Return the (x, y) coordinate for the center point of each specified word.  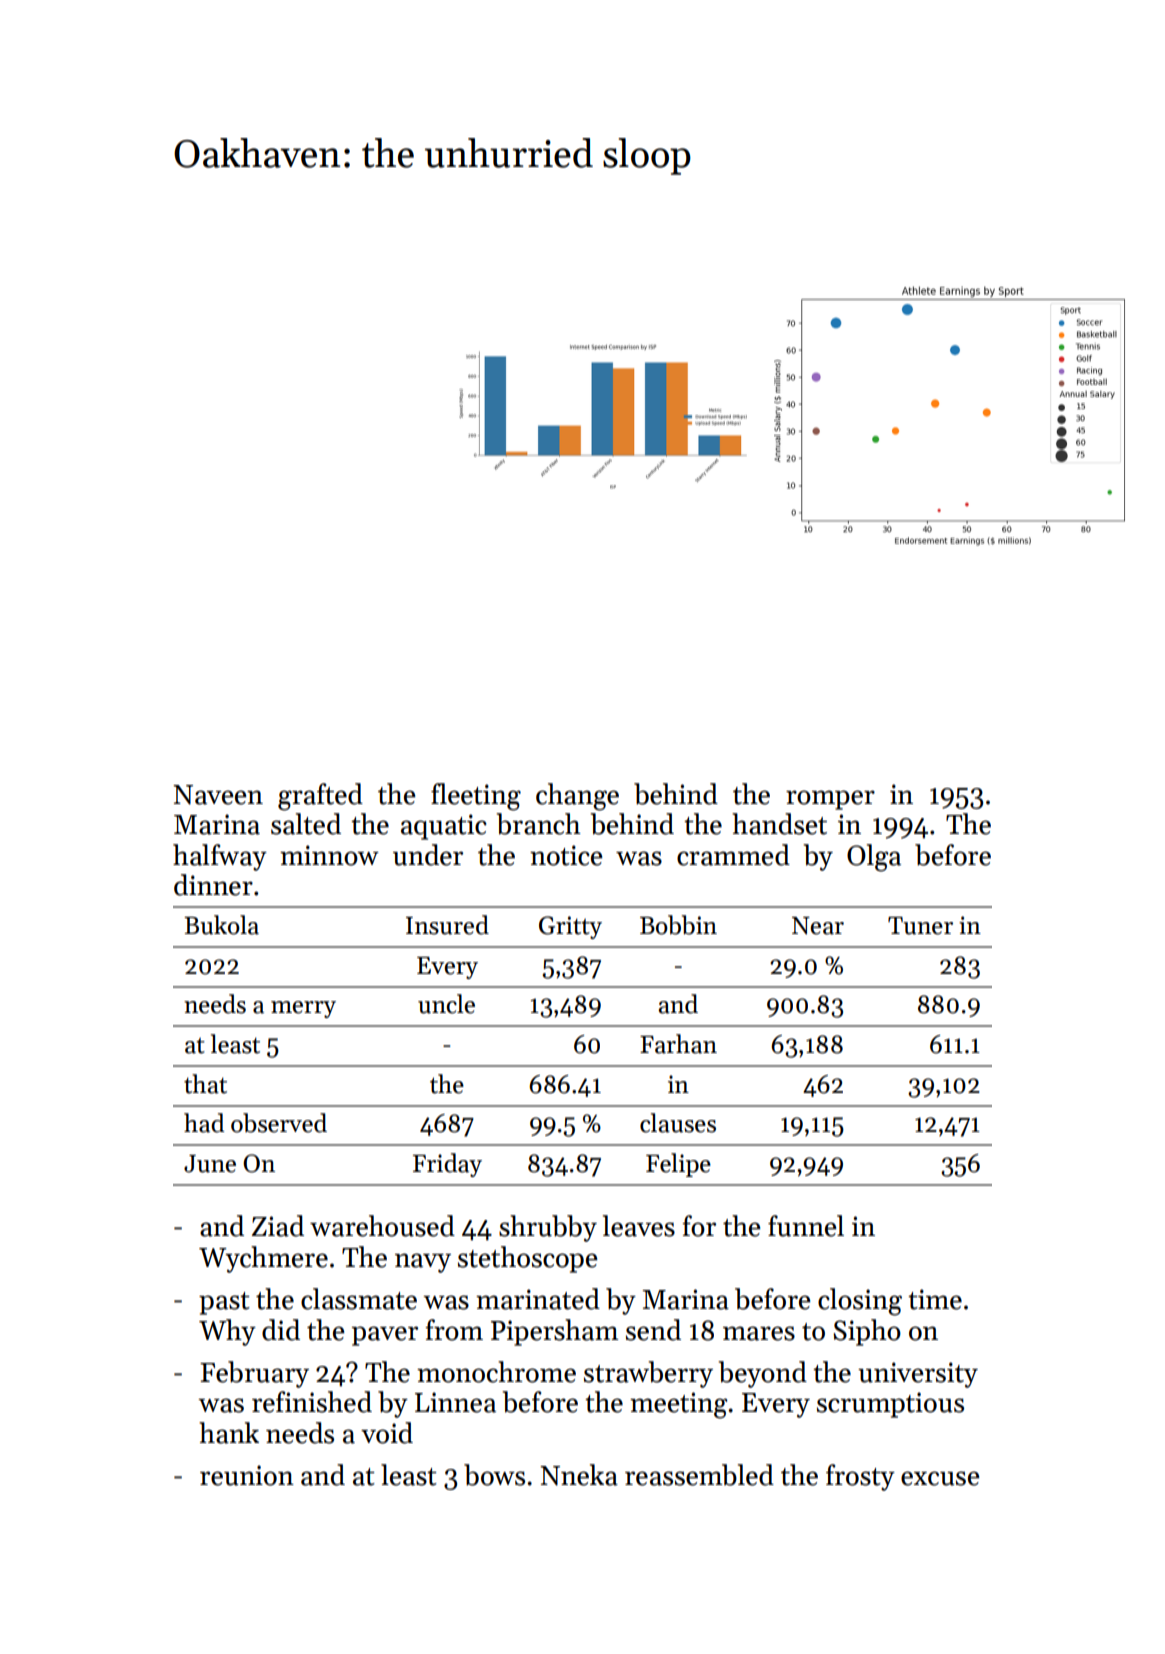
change (577, 797)
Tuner (920, 926)
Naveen (218, 795)
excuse (940, 1478)
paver (385, 1336)
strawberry (648, 1374)
